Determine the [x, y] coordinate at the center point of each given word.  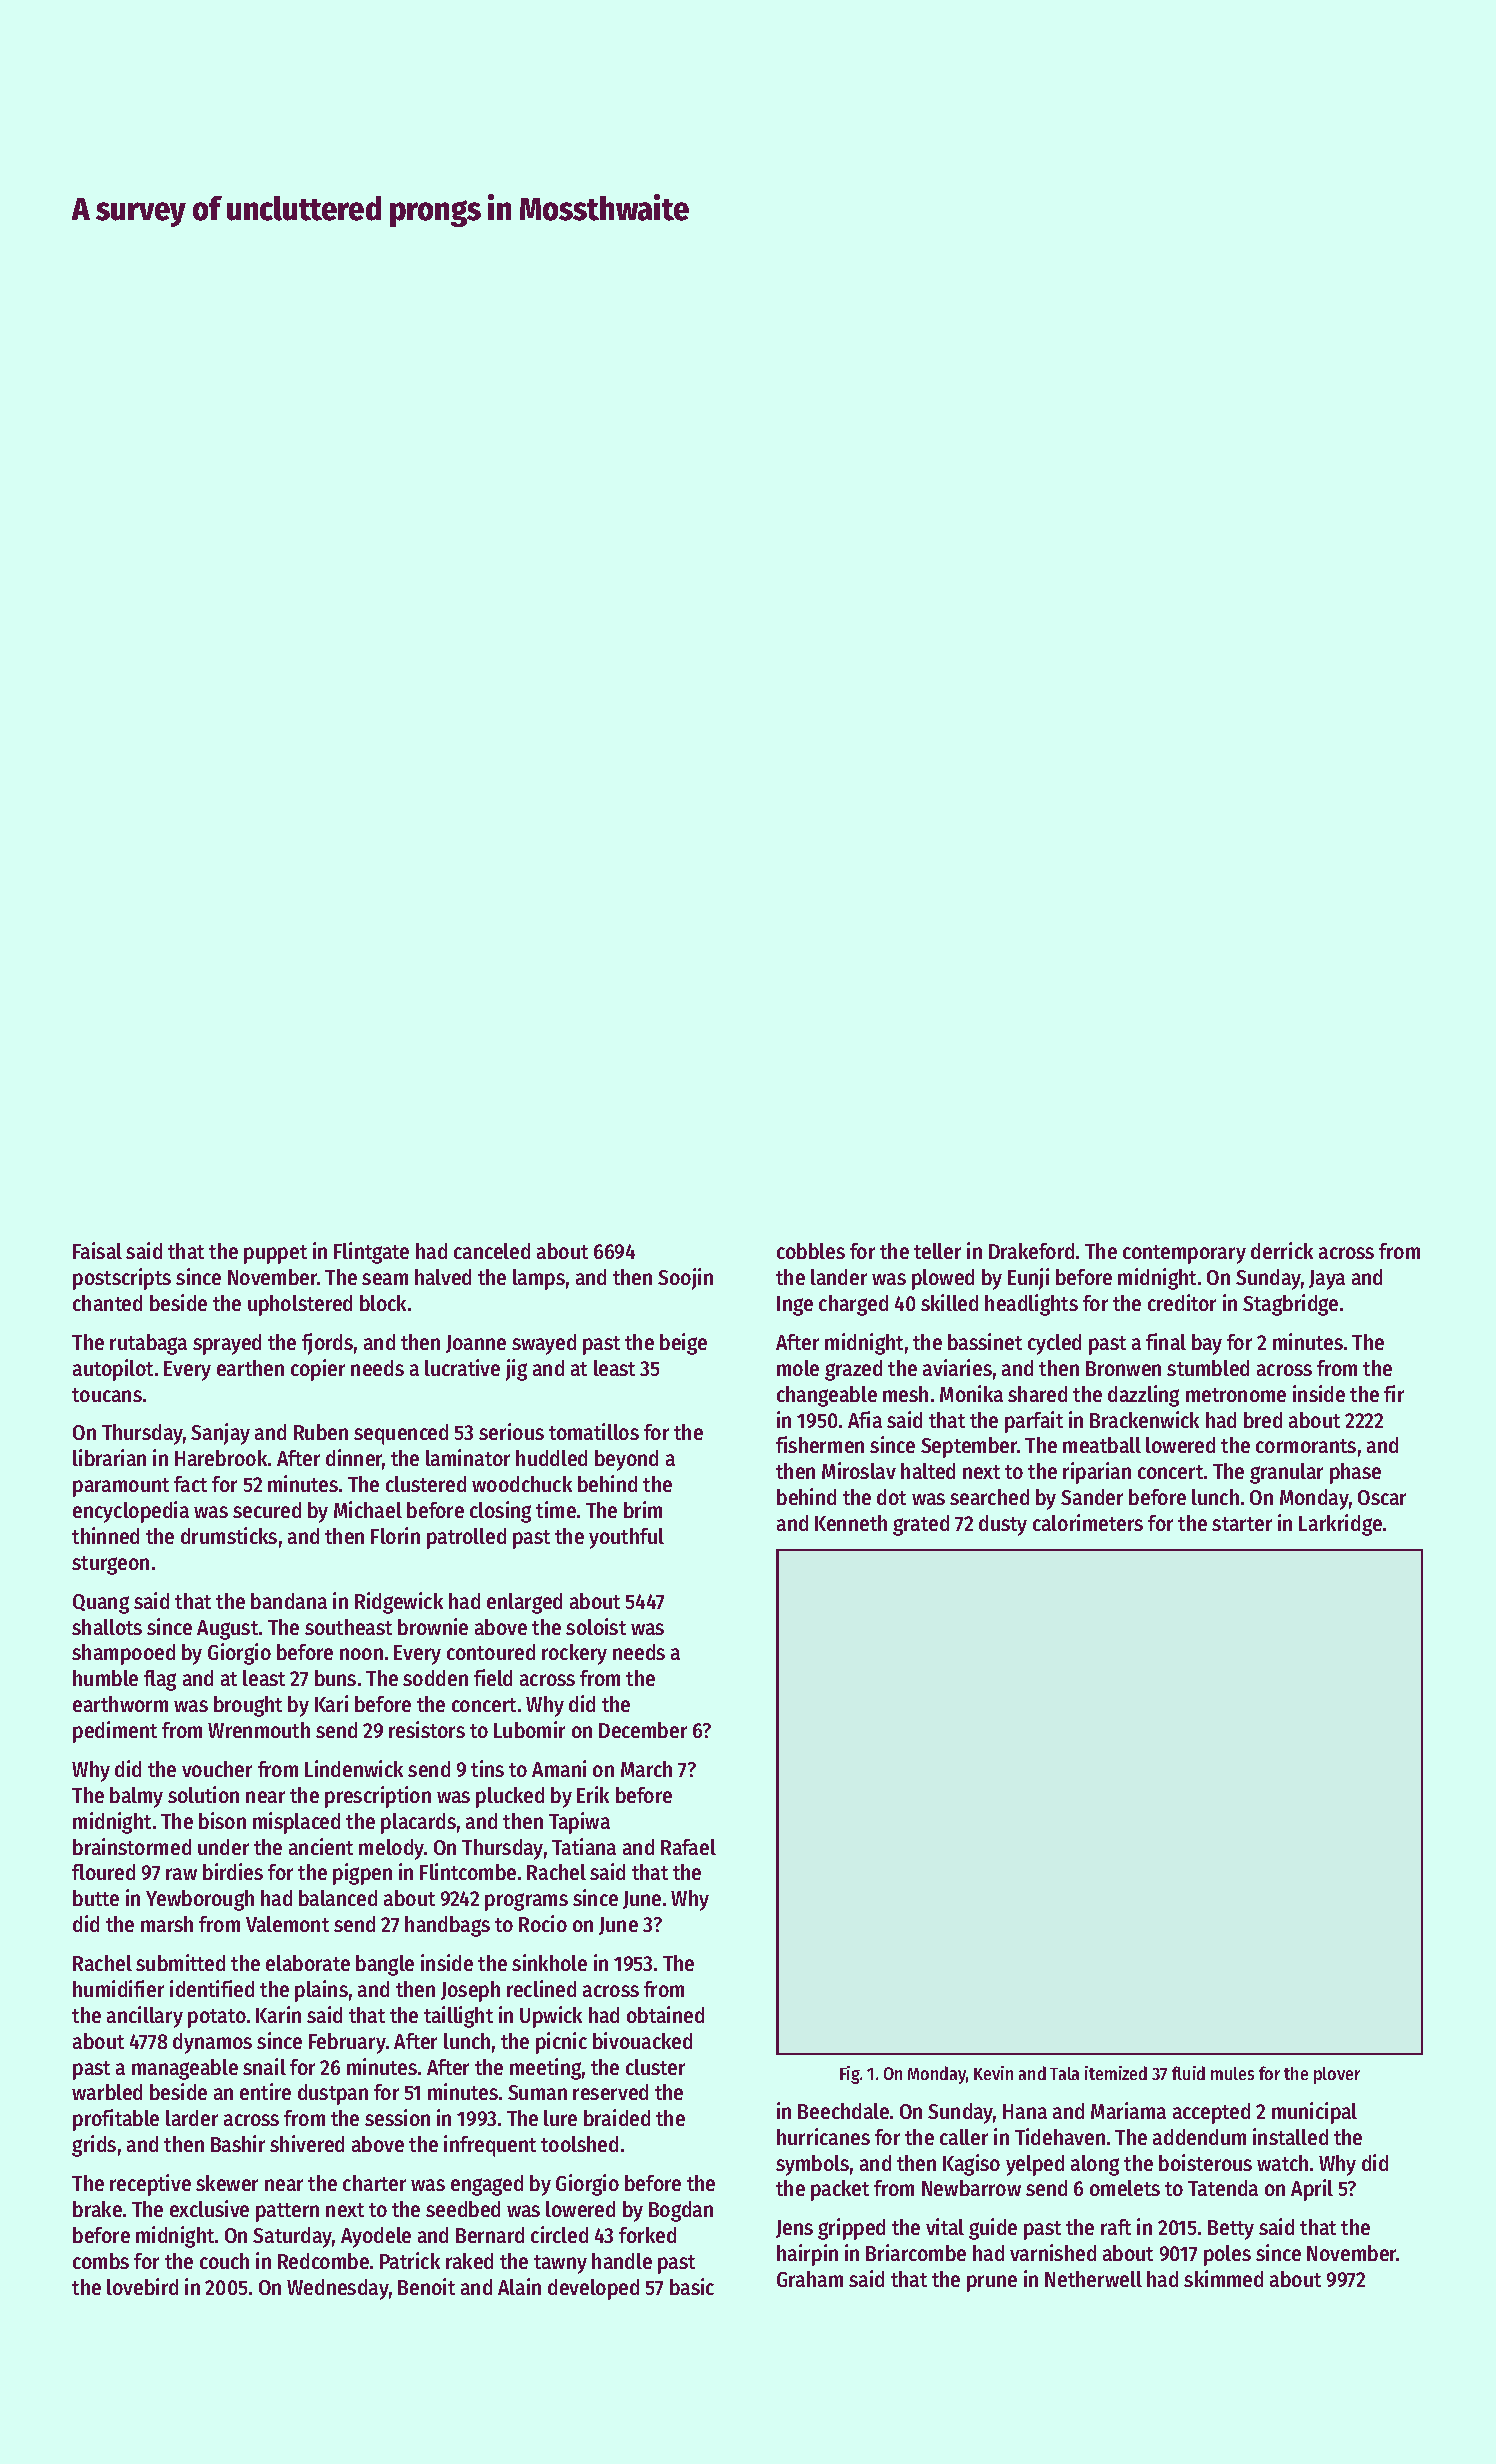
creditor [1182, 1302]
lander [839, 1277]
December [643, 1730]
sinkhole [549, 1962]
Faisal [97, 1250]
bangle [385, 1965]
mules [1232, 2073]
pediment [115, 1732]
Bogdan [681, 2211]
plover [1337, 2075]
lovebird [142, 2286]
